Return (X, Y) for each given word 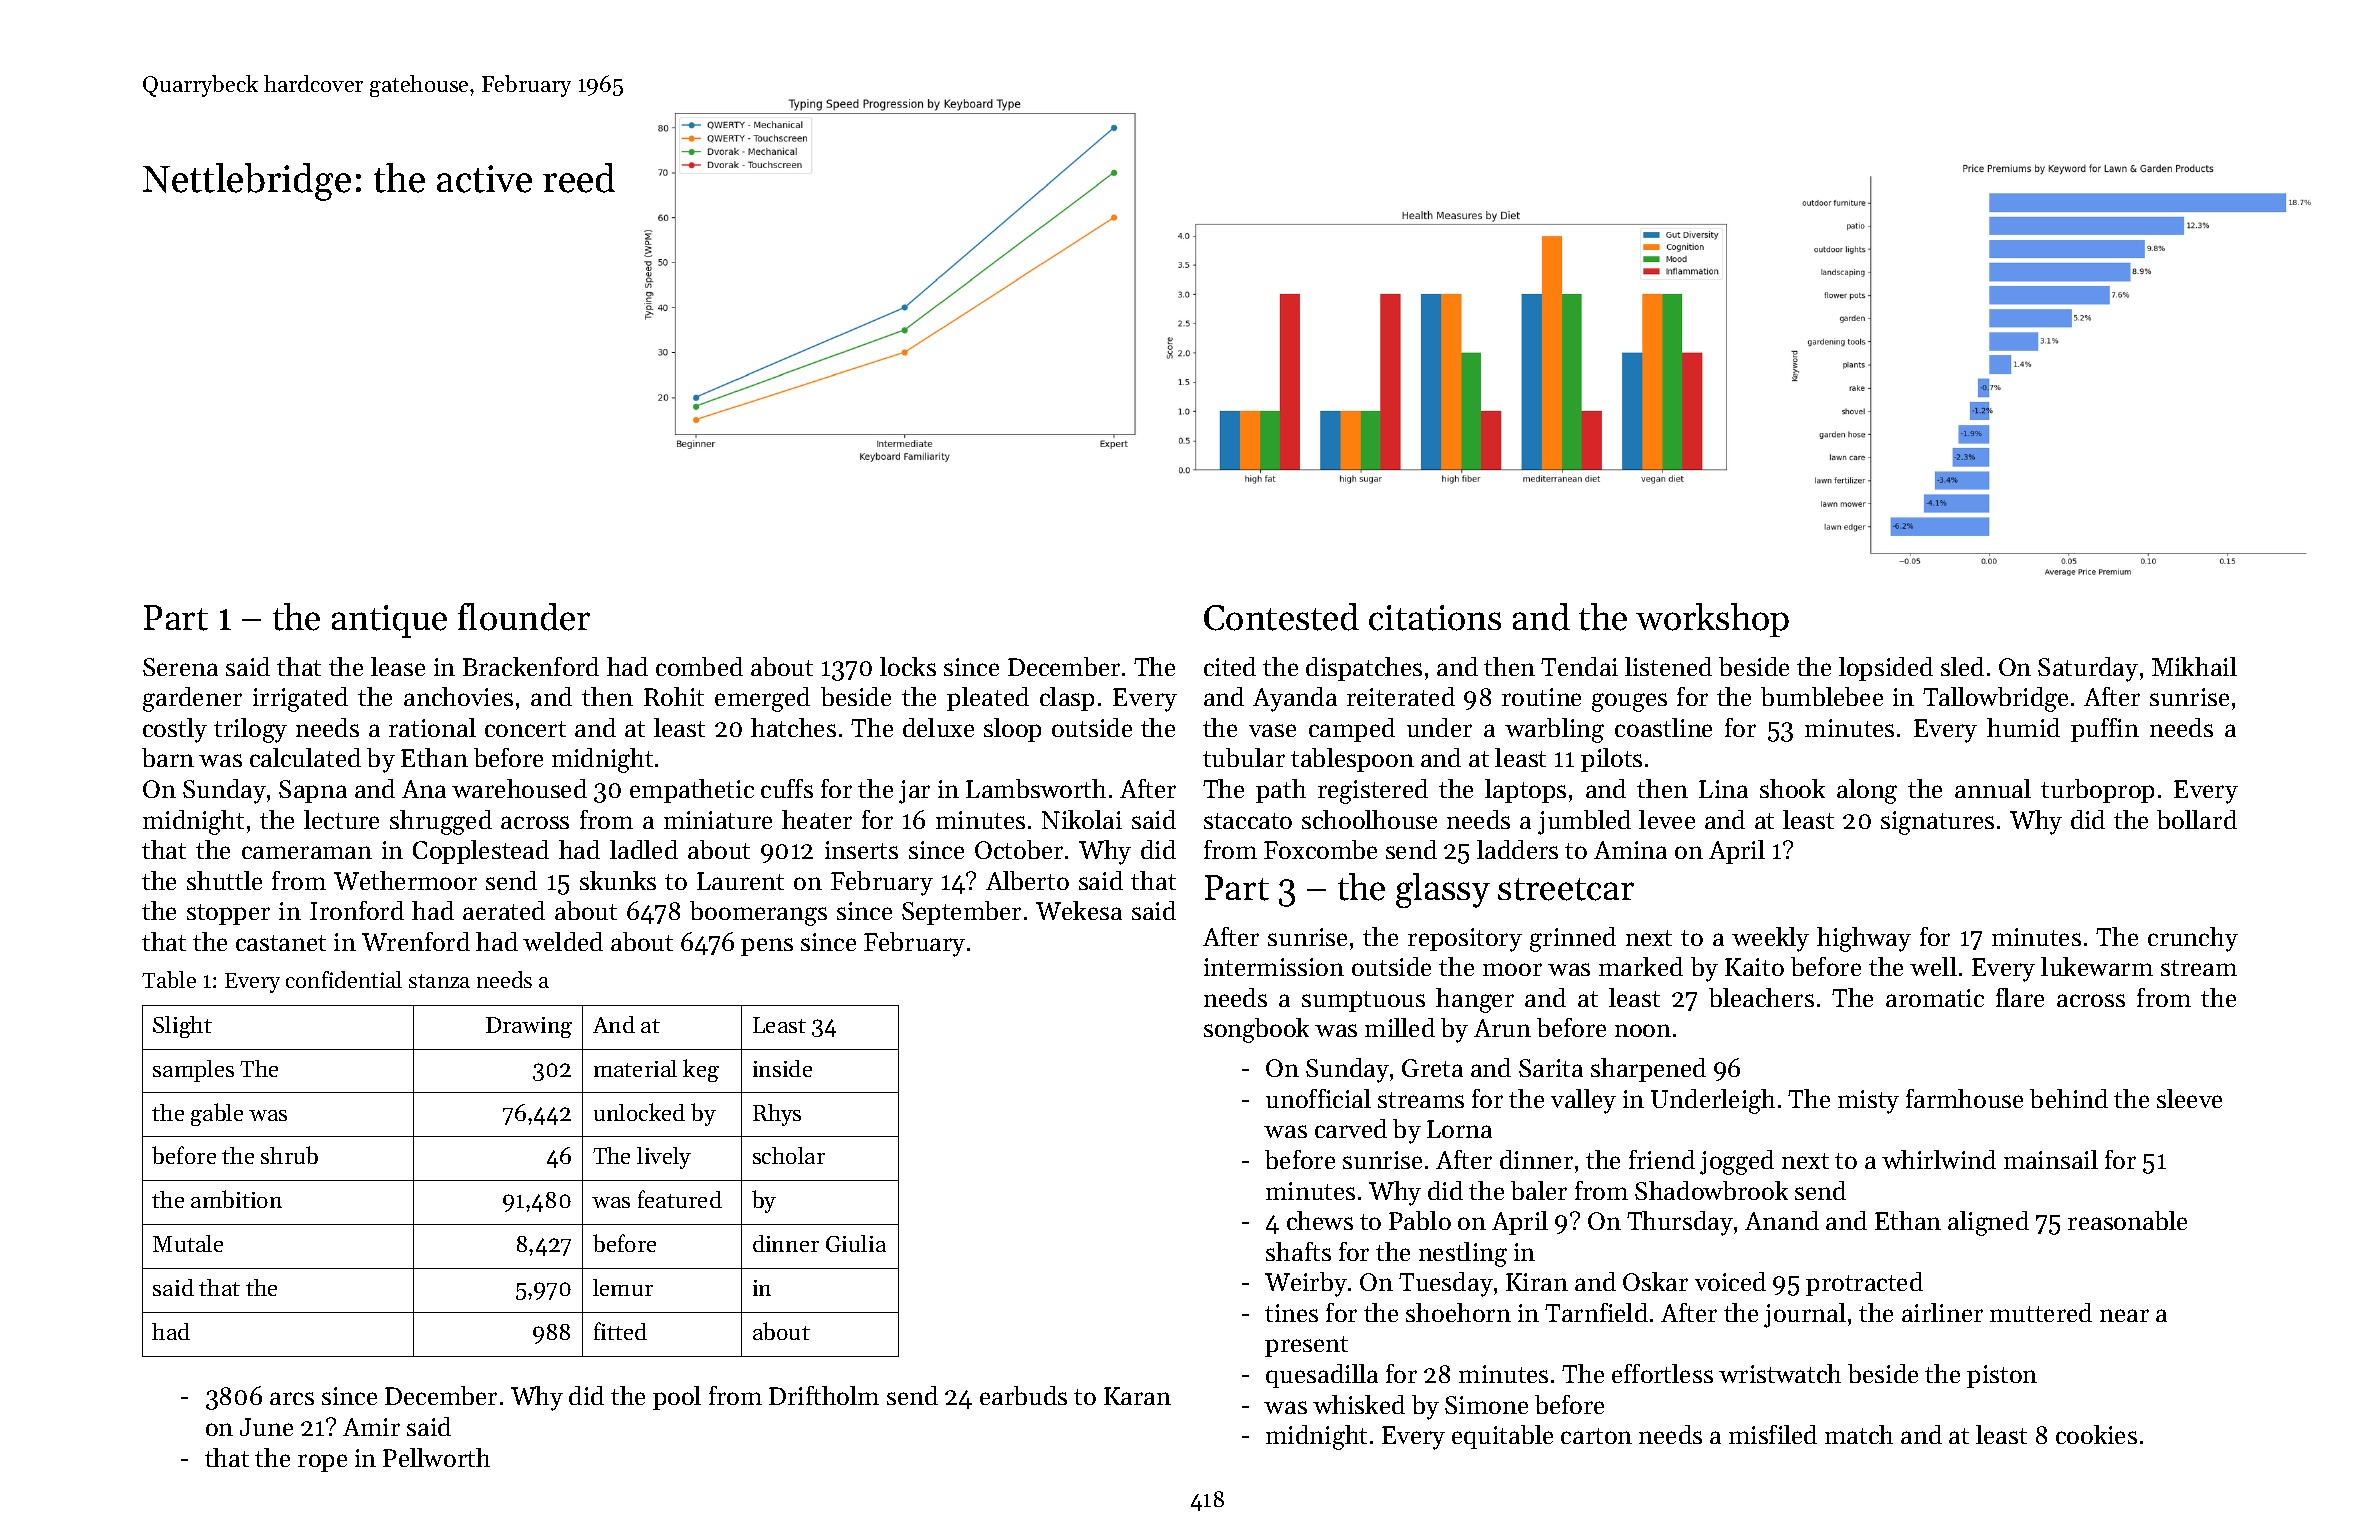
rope (322, 1463)
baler (1539, 1190)
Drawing (529, 1027)
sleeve (2189, 1098)
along (1867, 791)
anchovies (458, 696)
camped (1352, 730)
